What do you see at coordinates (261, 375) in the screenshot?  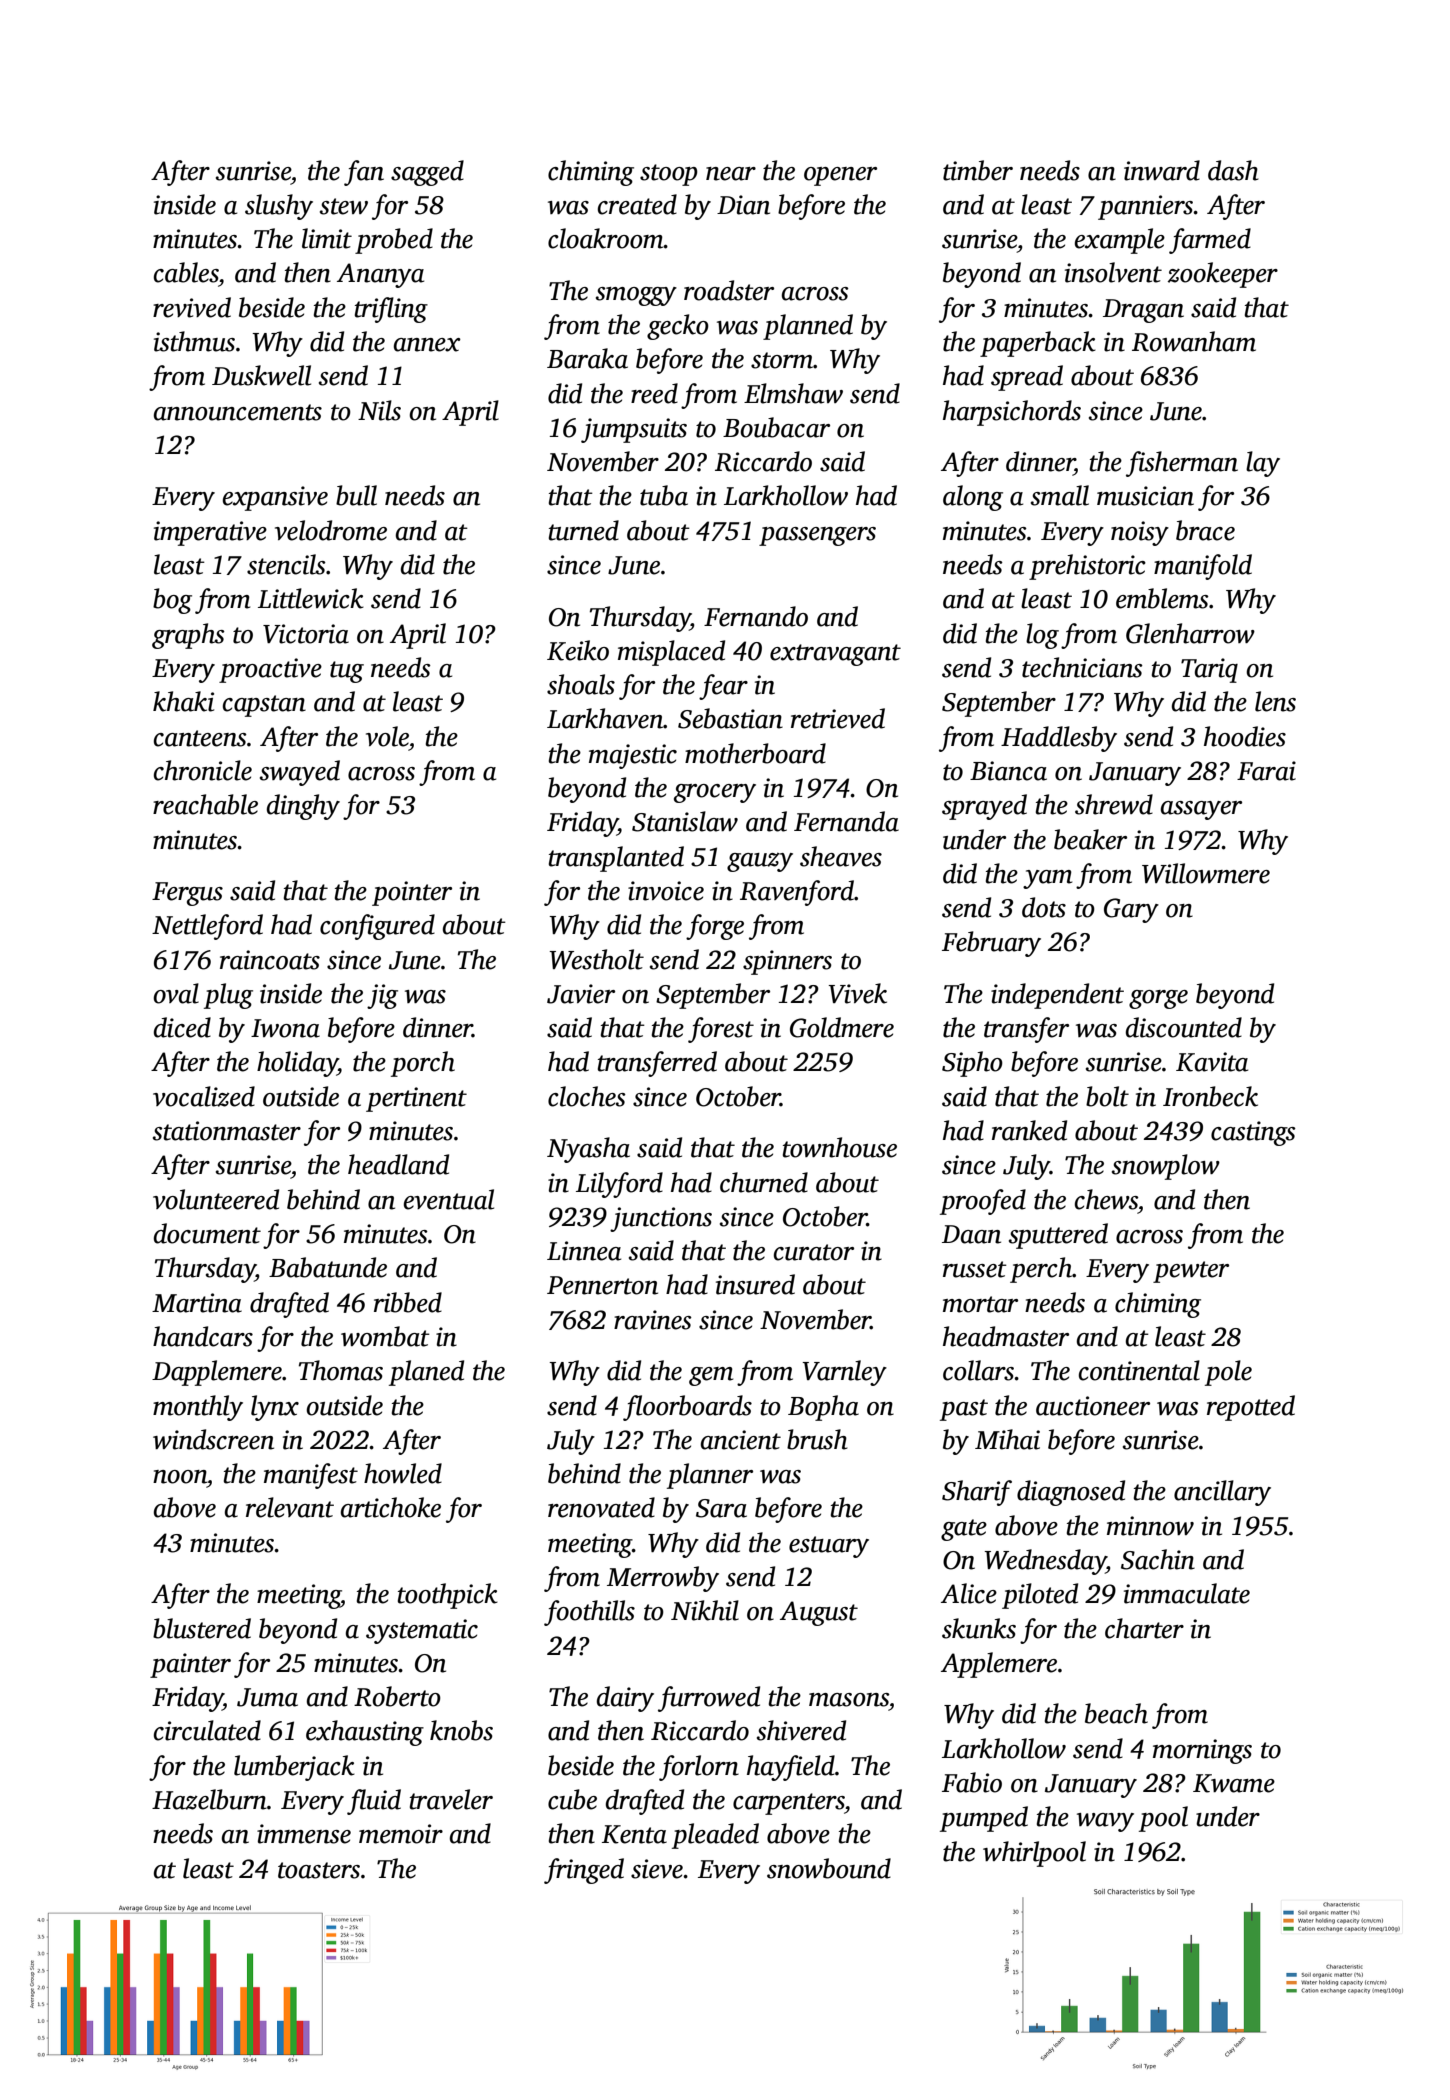 I see `Duskwell` at bounding box center [261, 375].
